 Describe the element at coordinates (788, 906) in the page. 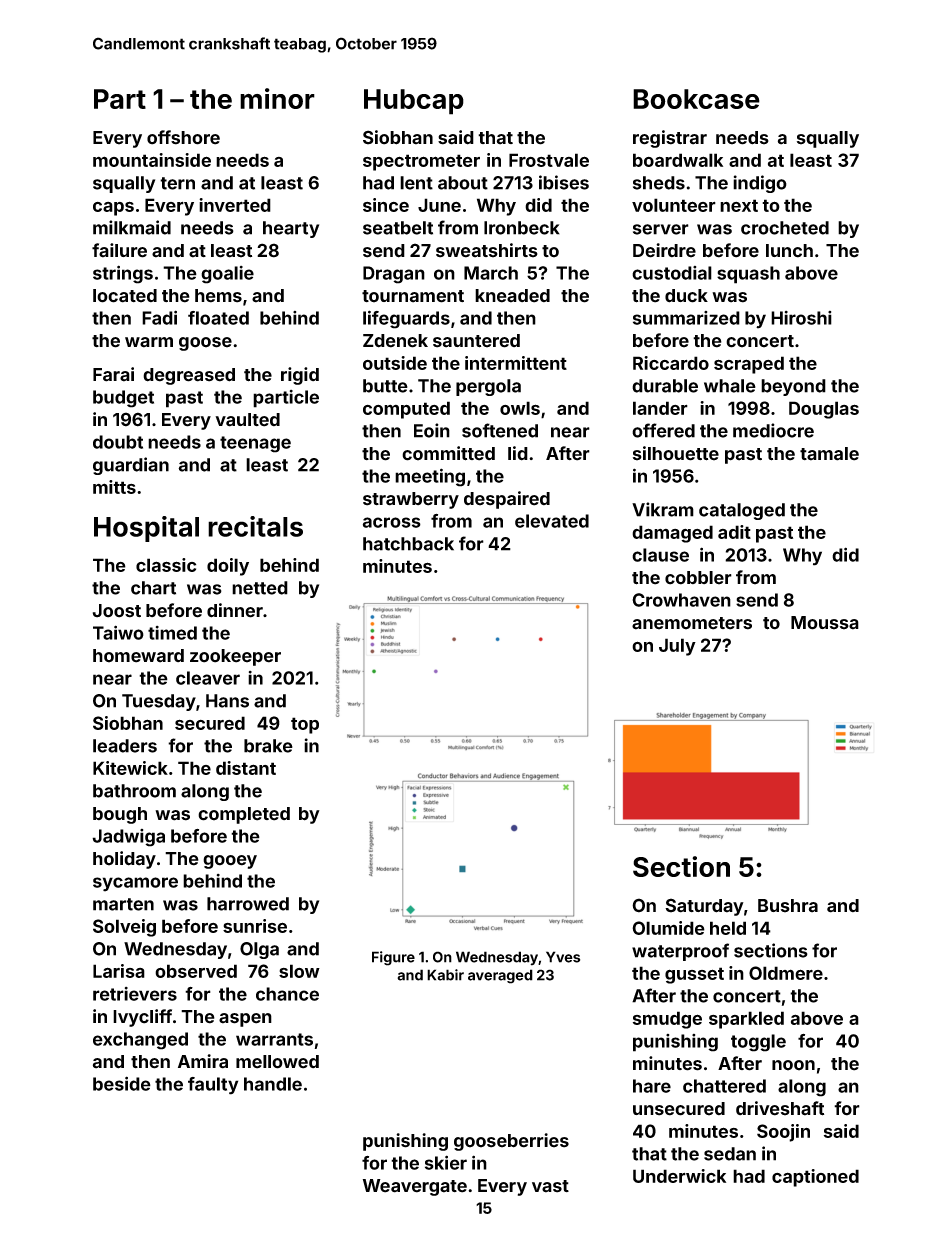

I see `Bushra` at that location.
